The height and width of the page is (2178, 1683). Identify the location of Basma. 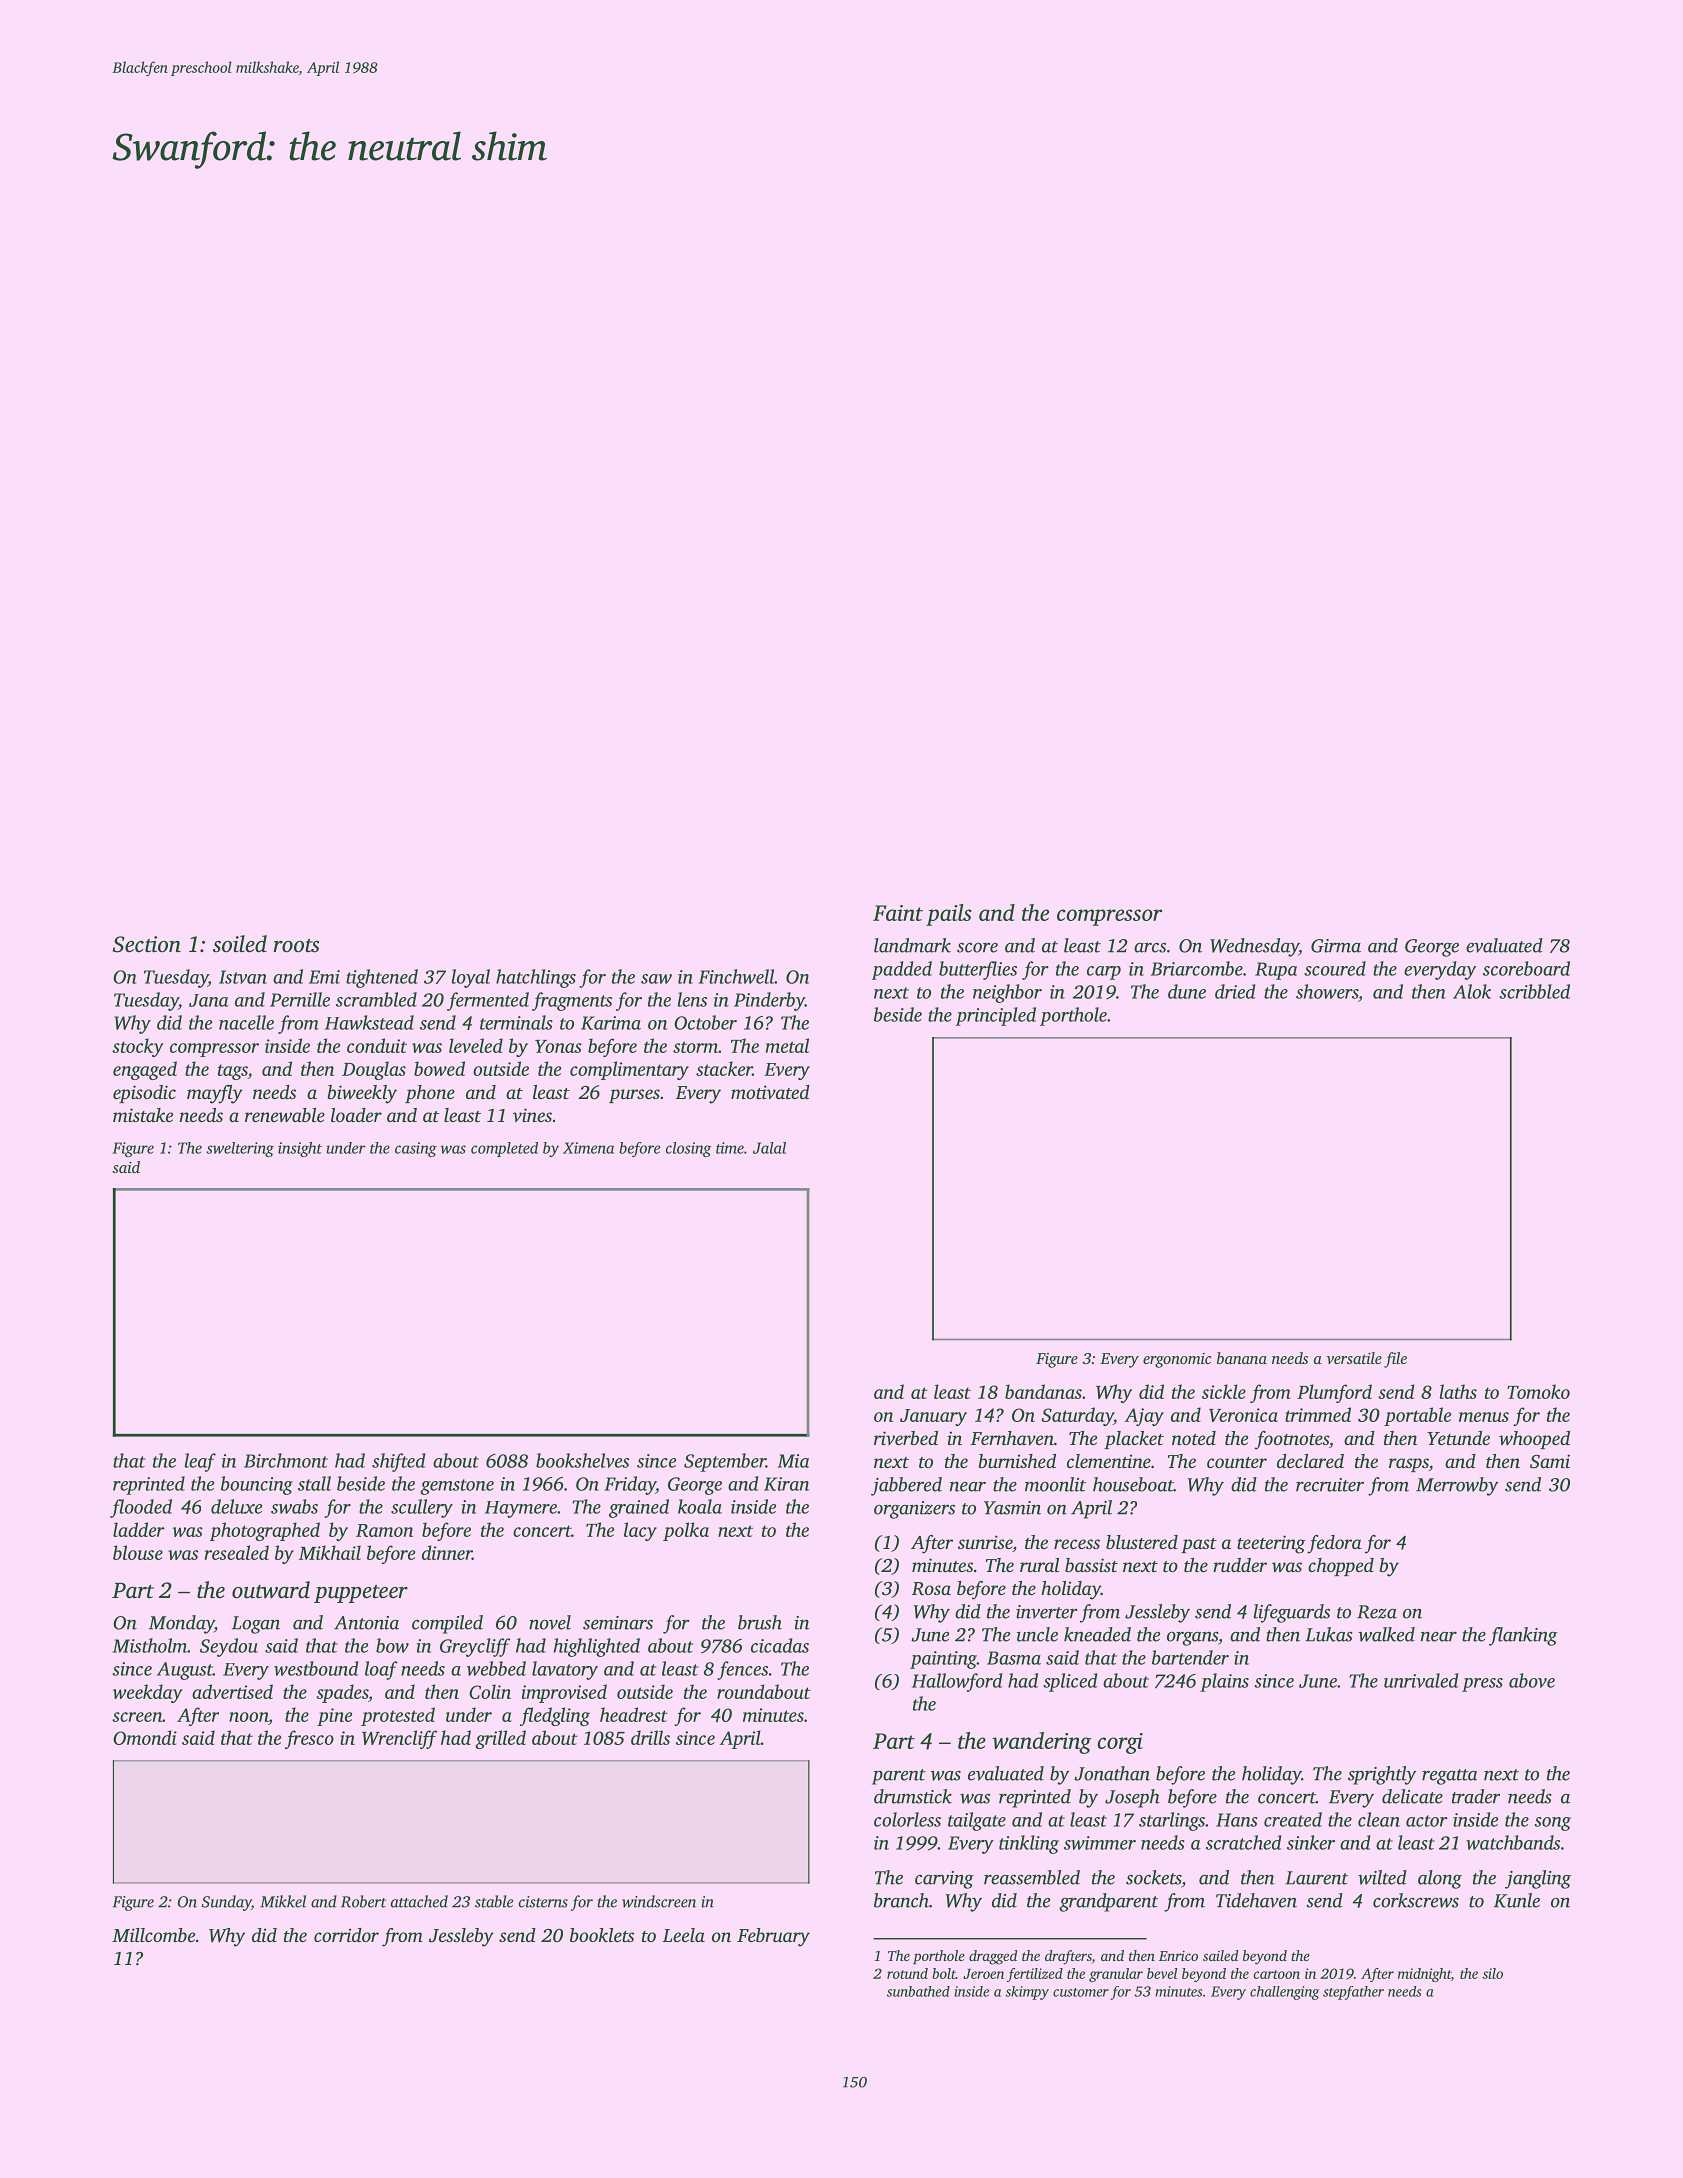
(1014, 1658).
